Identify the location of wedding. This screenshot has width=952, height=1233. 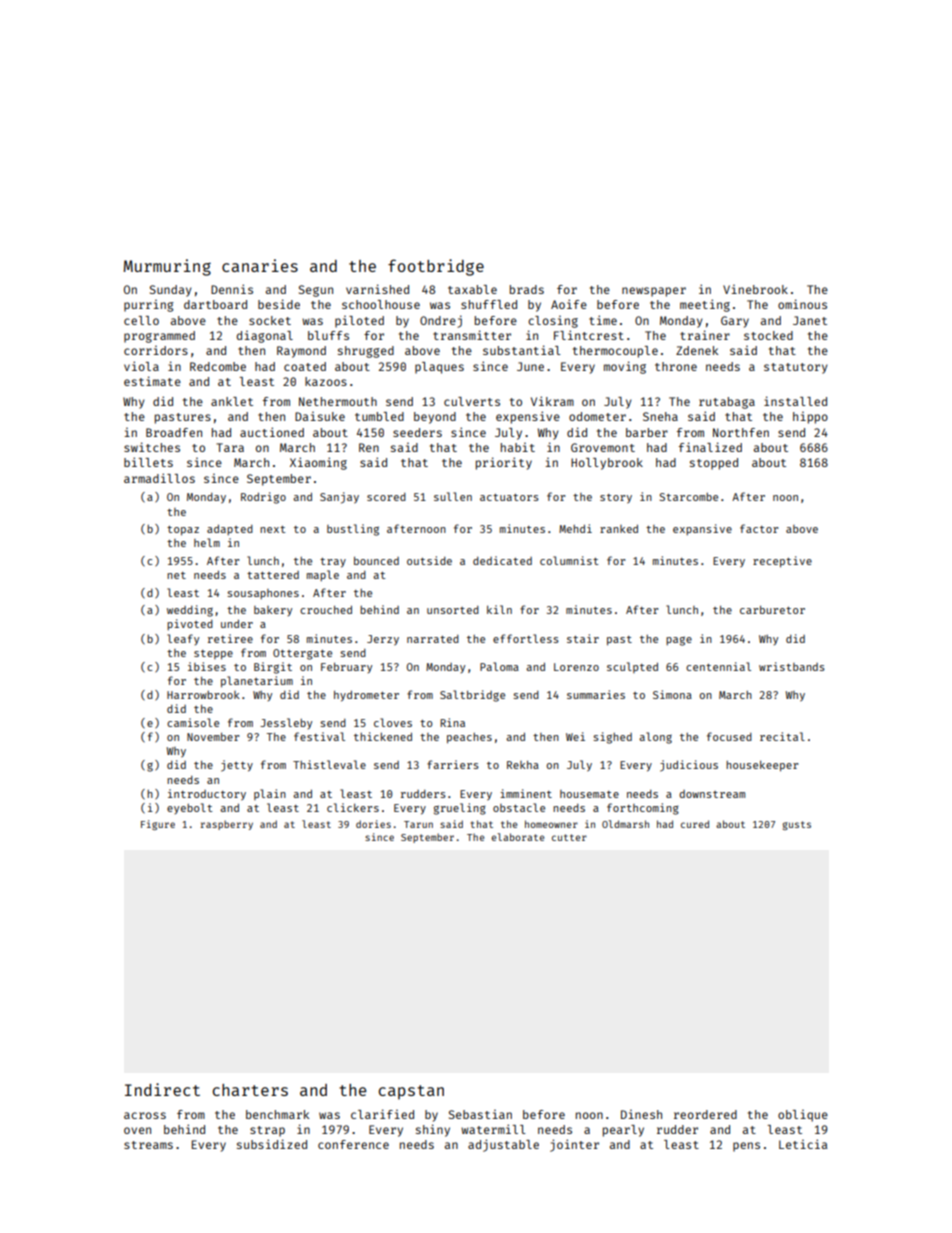
(190, 611).
